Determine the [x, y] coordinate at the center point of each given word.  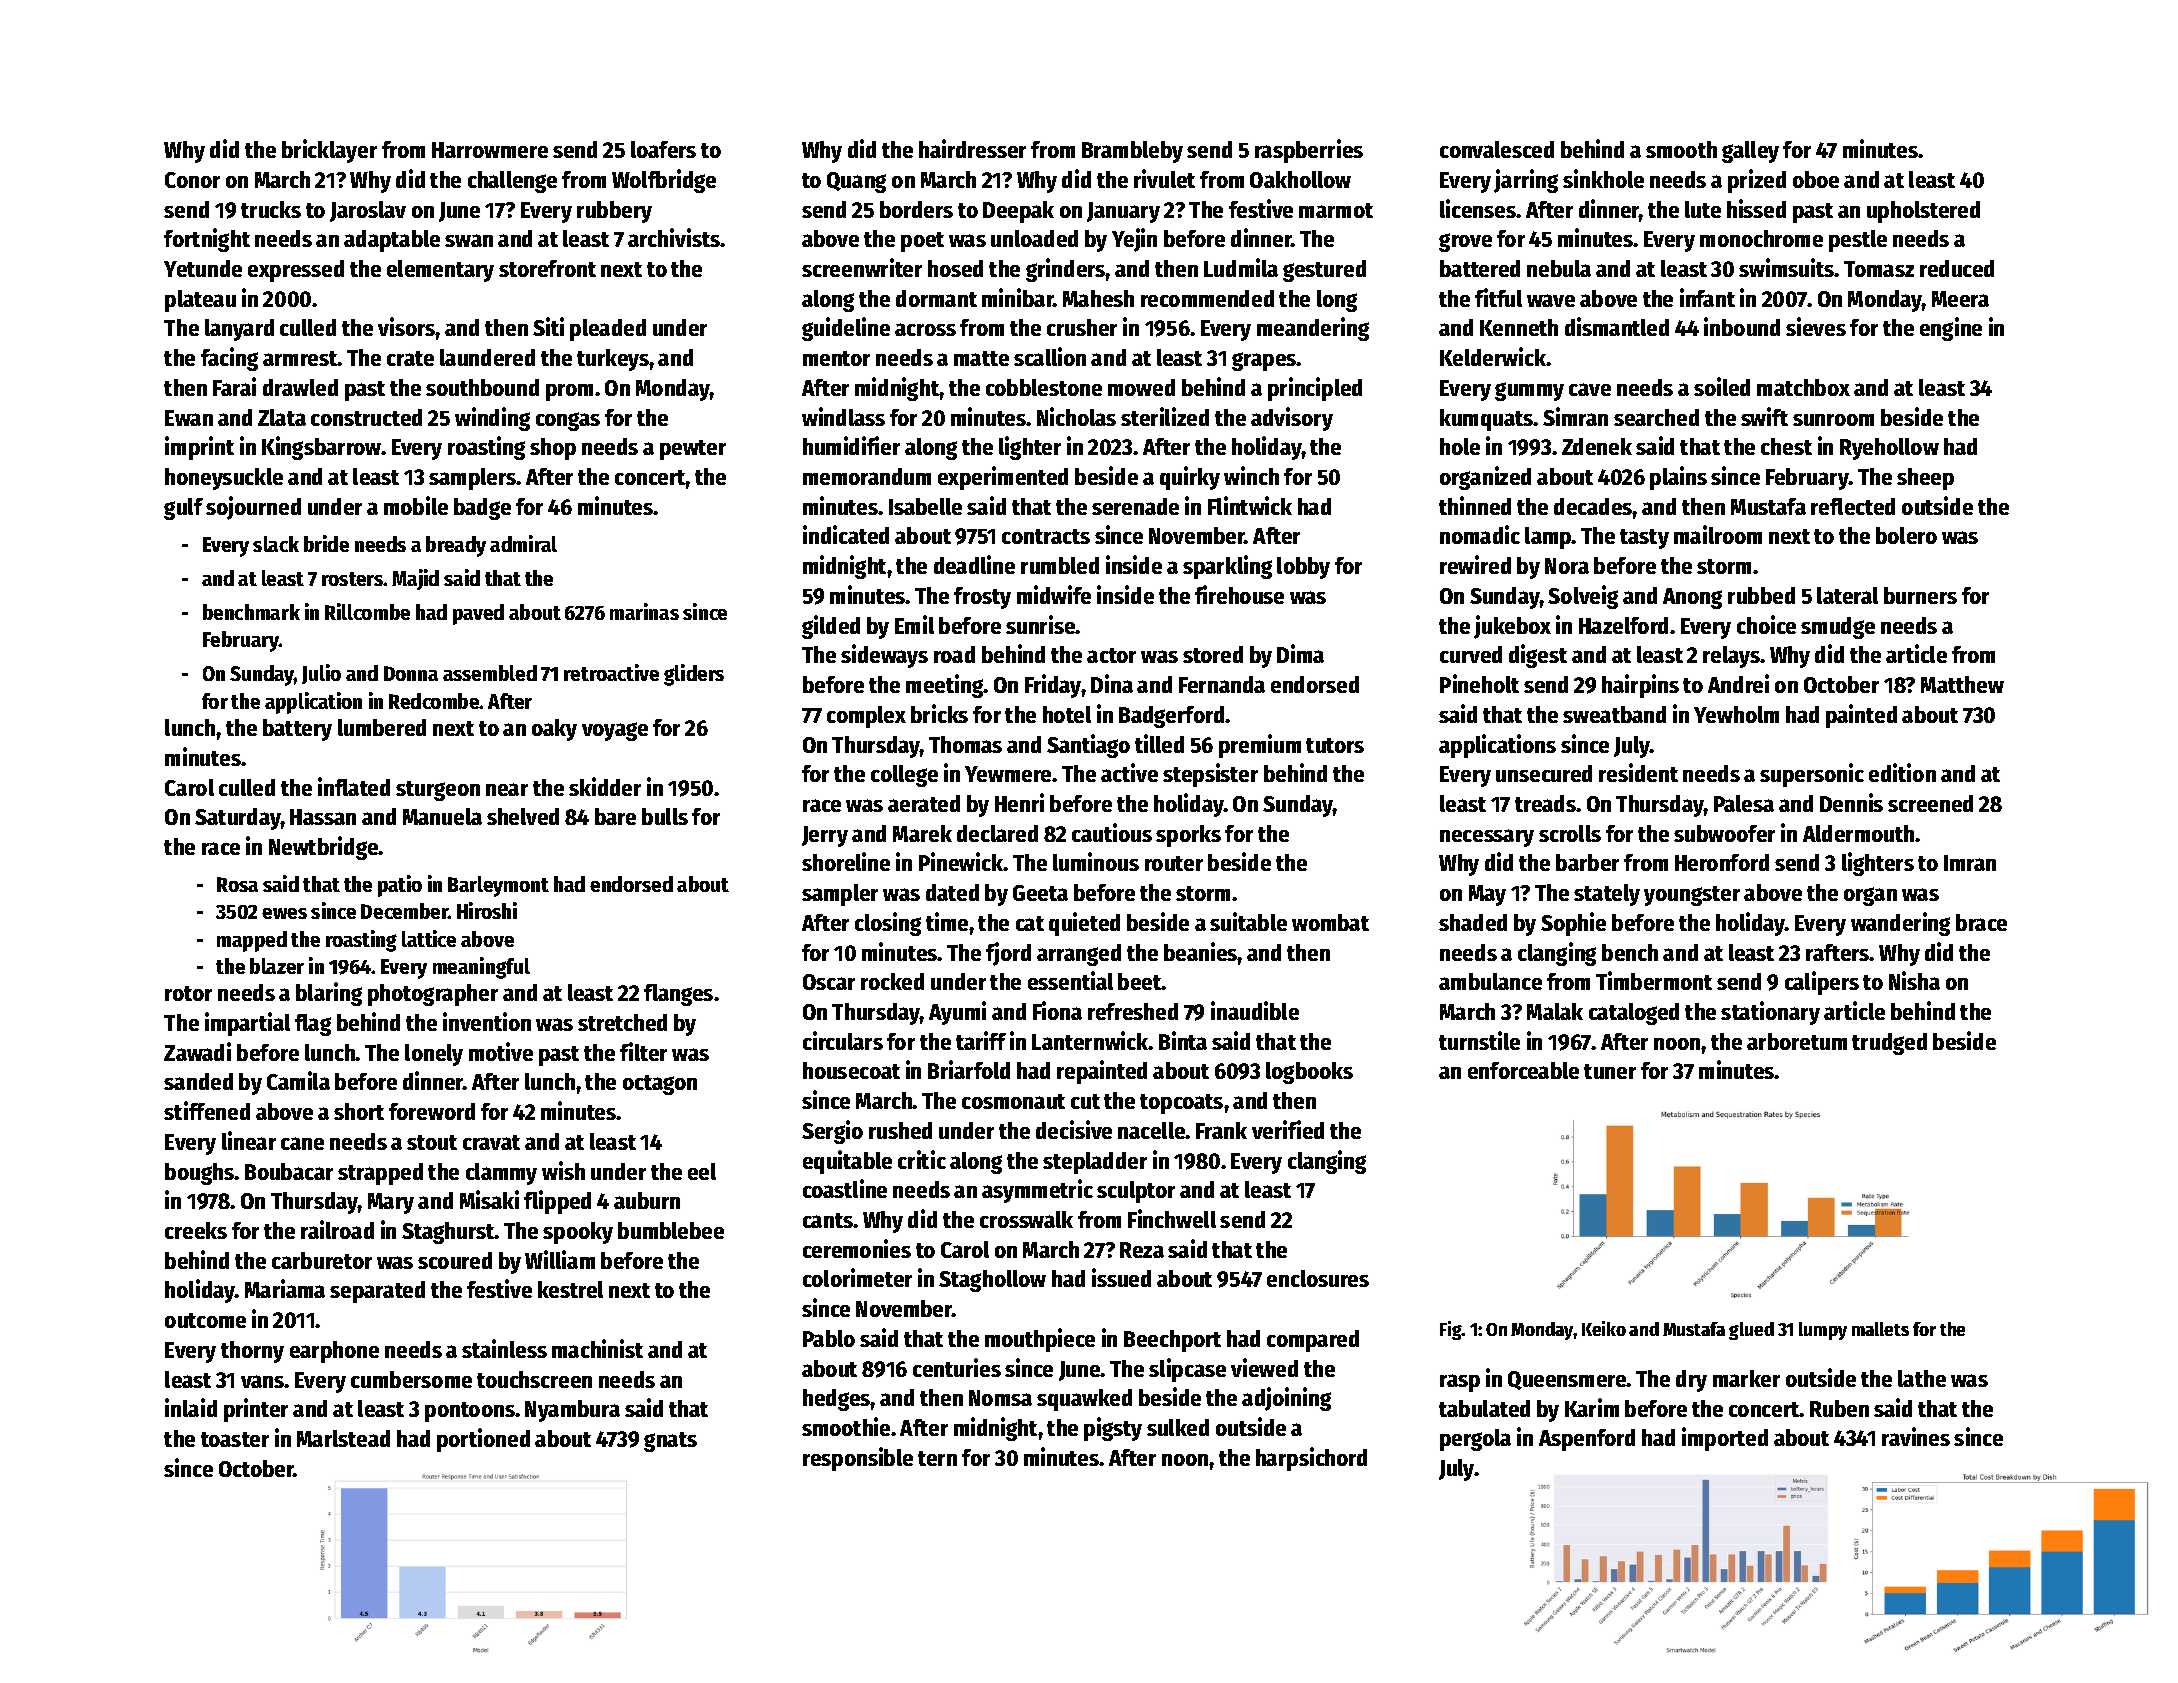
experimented [1003, 478]
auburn [647, 1200]
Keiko [1604, 1328]
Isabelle [925, 506]
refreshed [1133, 1011]
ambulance [1490, 981]
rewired [1475, 564]
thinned [1475, 505]
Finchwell [1172, 1218]
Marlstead [343, 1438]
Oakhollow [1300, 179]
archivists [674, 237]
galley [1750, 152]
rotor [188, 993]
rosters [353, 579]
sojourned [253, 508]
